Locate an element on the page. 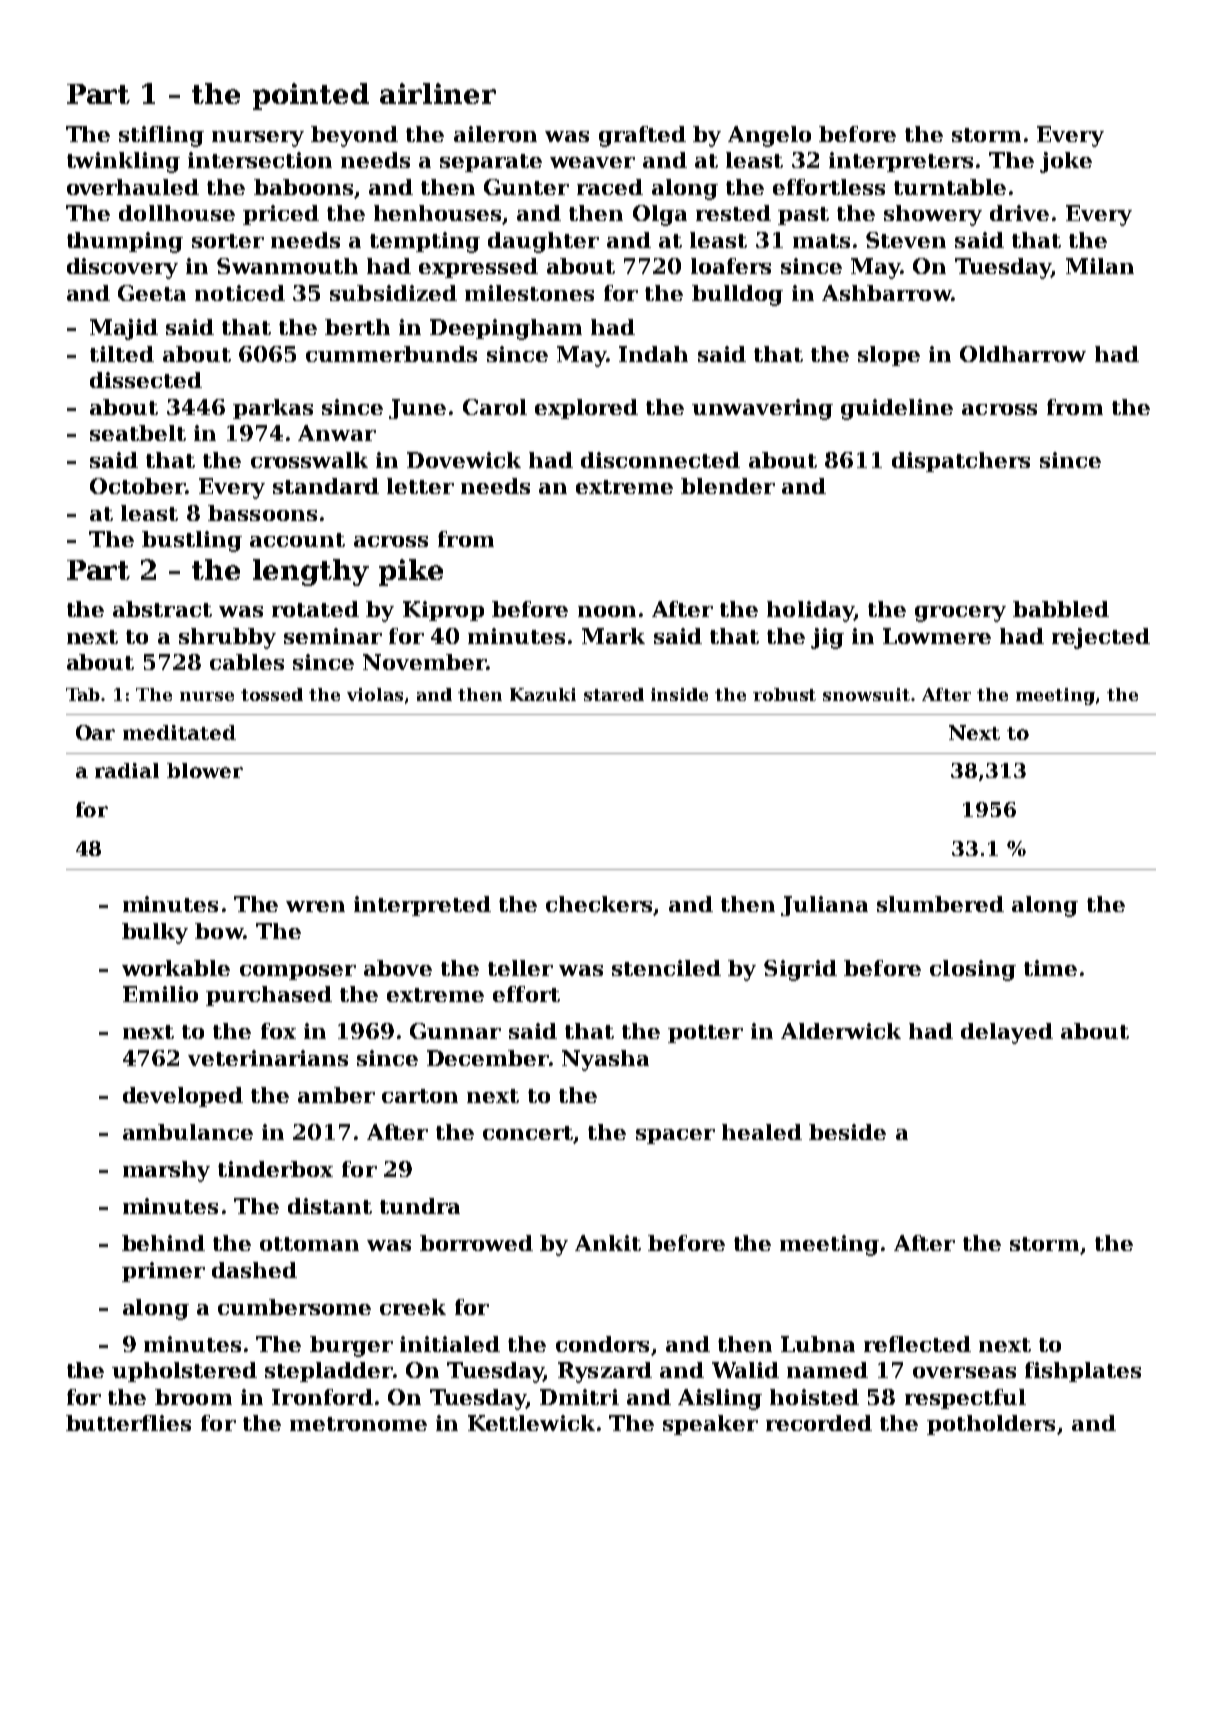  purchased is located at coordinates (269, 996).
